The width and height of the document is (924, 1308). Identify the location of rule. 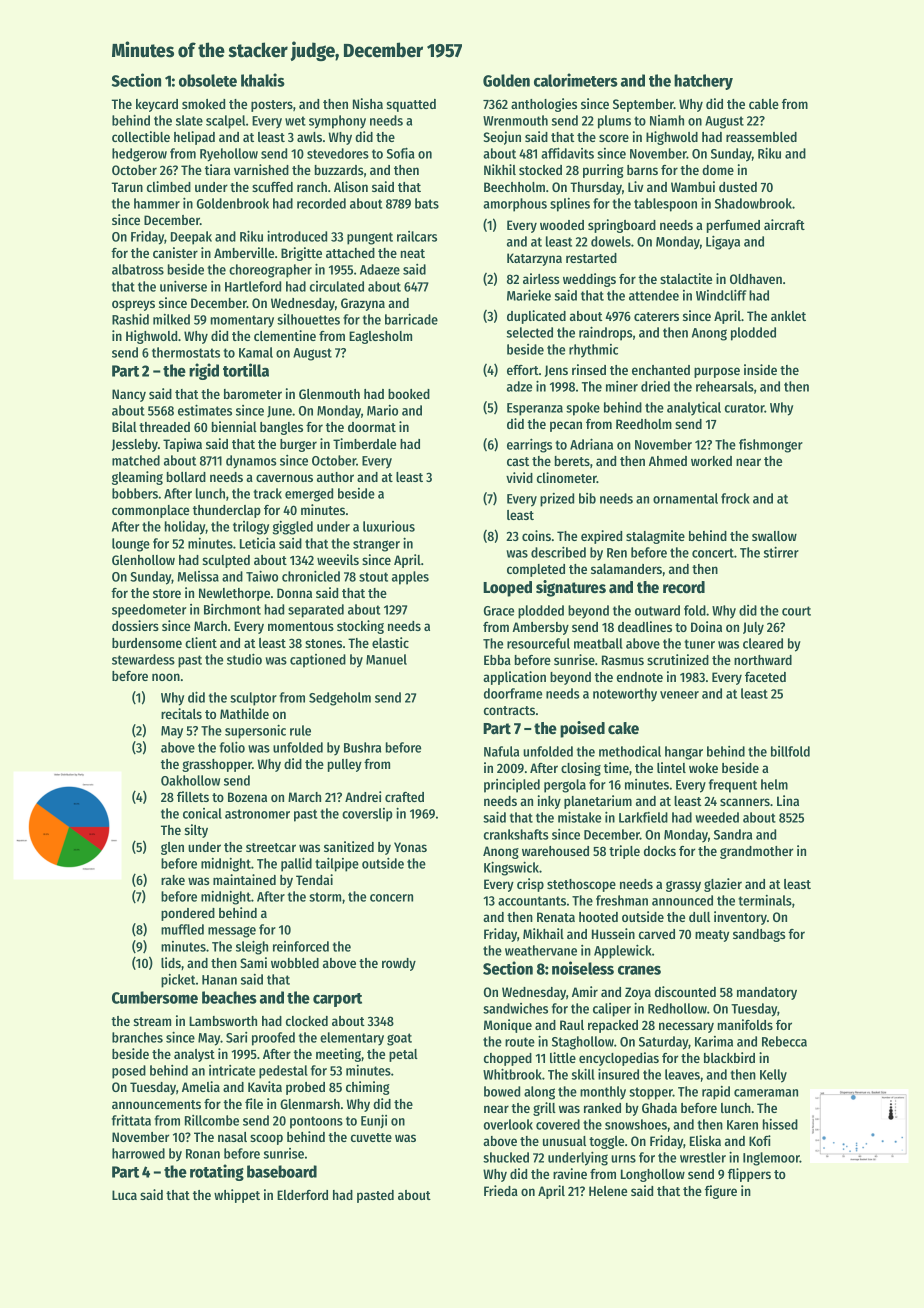
(300, 730).
